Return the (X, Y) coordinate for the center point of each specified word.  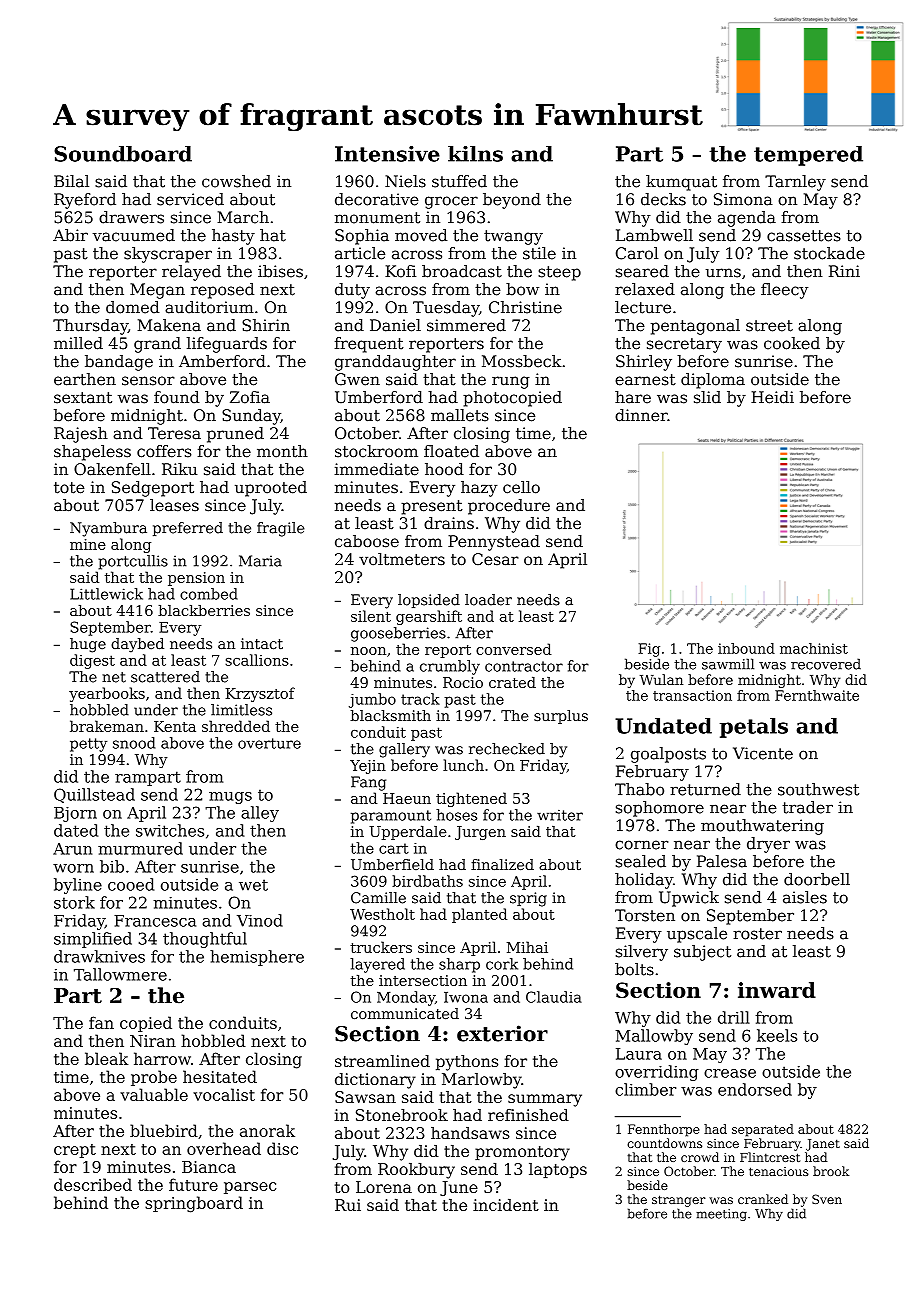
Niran (153, 1041)
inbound (746, 648)
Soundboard (123, 154)
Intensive (387, 154)
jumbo (372, 700)
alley (260, 814)
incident (506, 1205)
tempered (808, 156)
